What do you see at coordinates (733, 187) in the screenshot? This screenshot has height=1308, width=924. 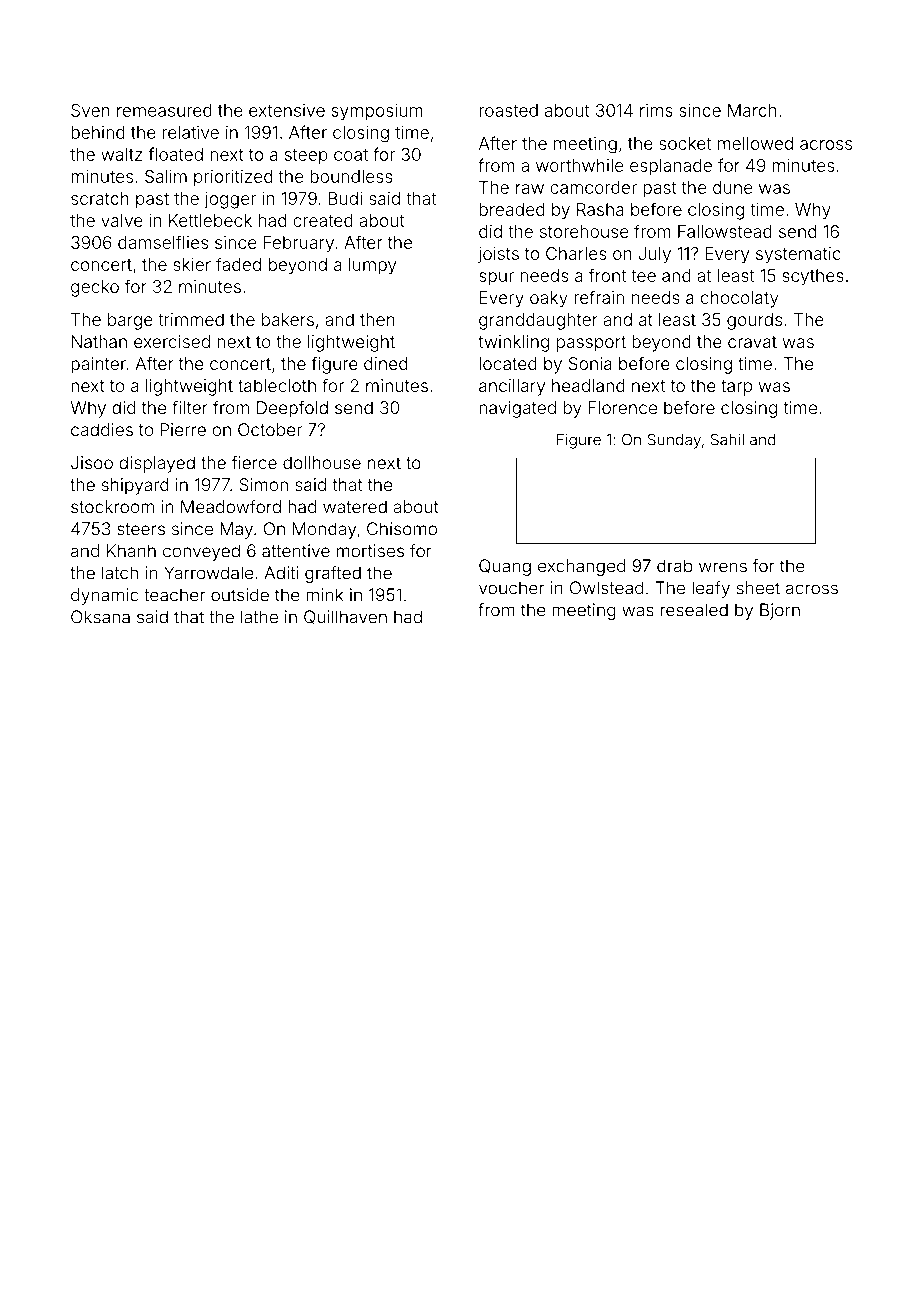 I see `dune` at bounding box center [733, 187].
